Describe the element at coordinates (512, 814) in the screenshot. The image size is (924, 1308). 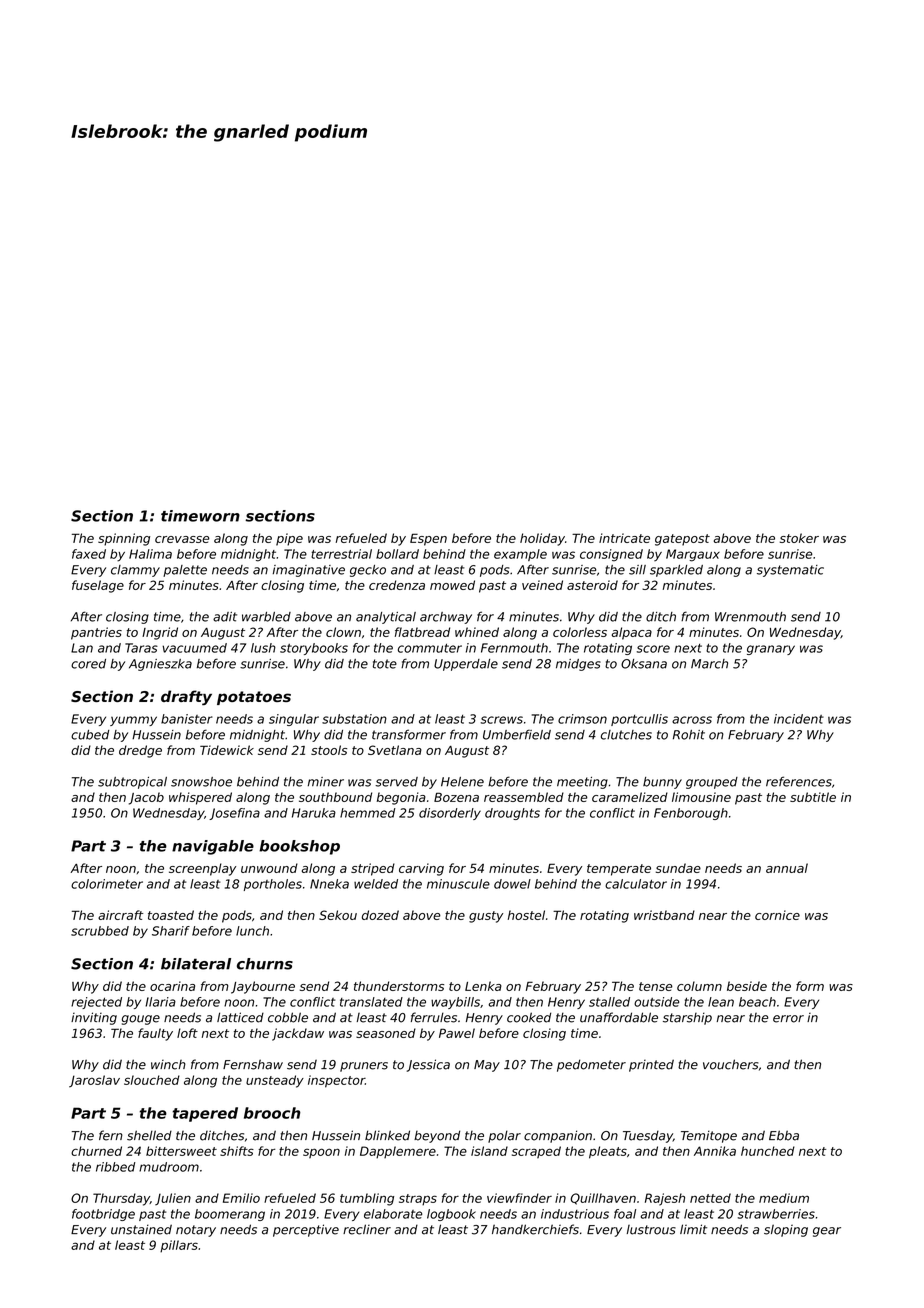
I see `droughts` at that location.
